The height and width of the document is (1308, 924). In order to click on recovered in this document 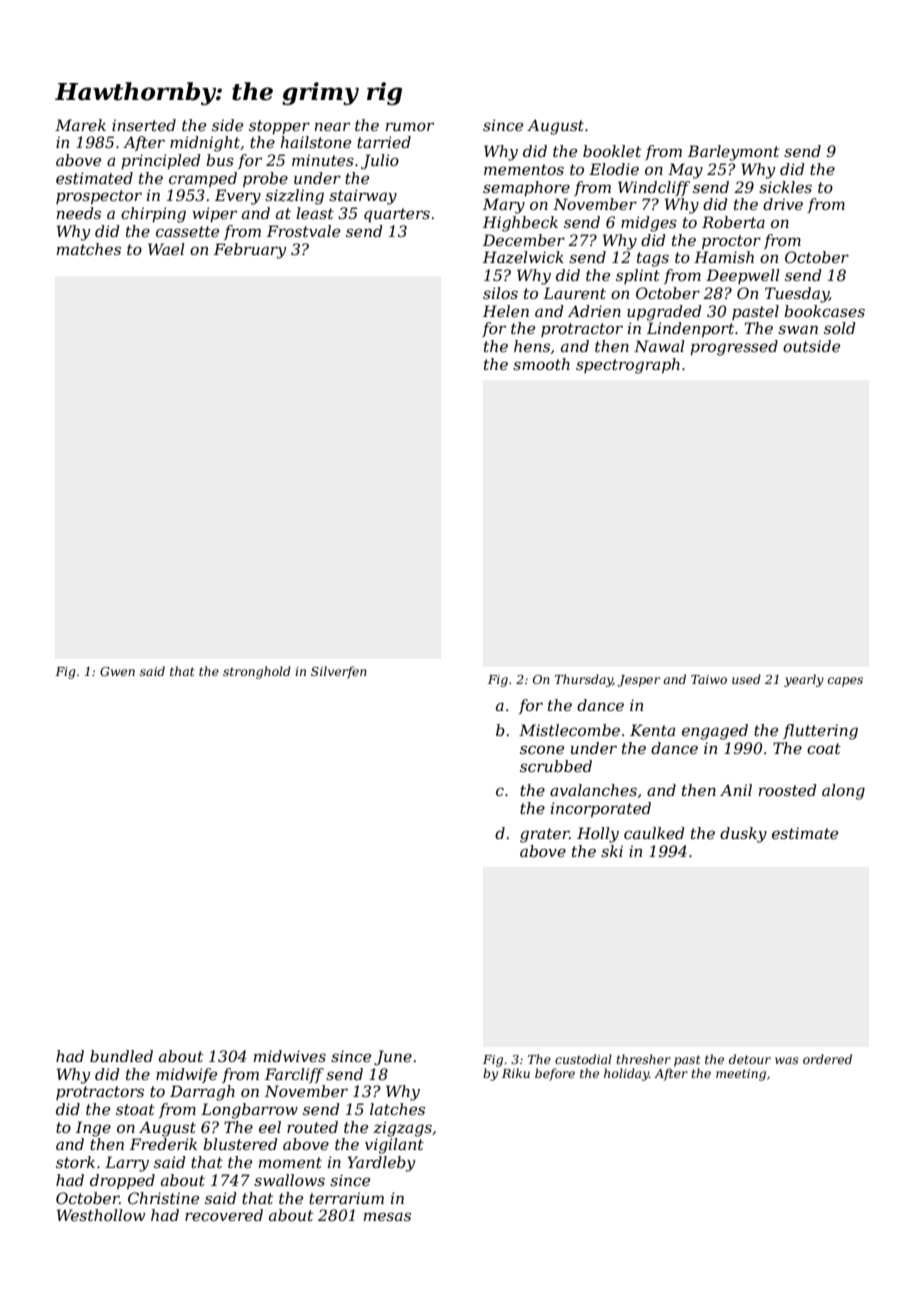, I will do `click(224, 1215)`.
